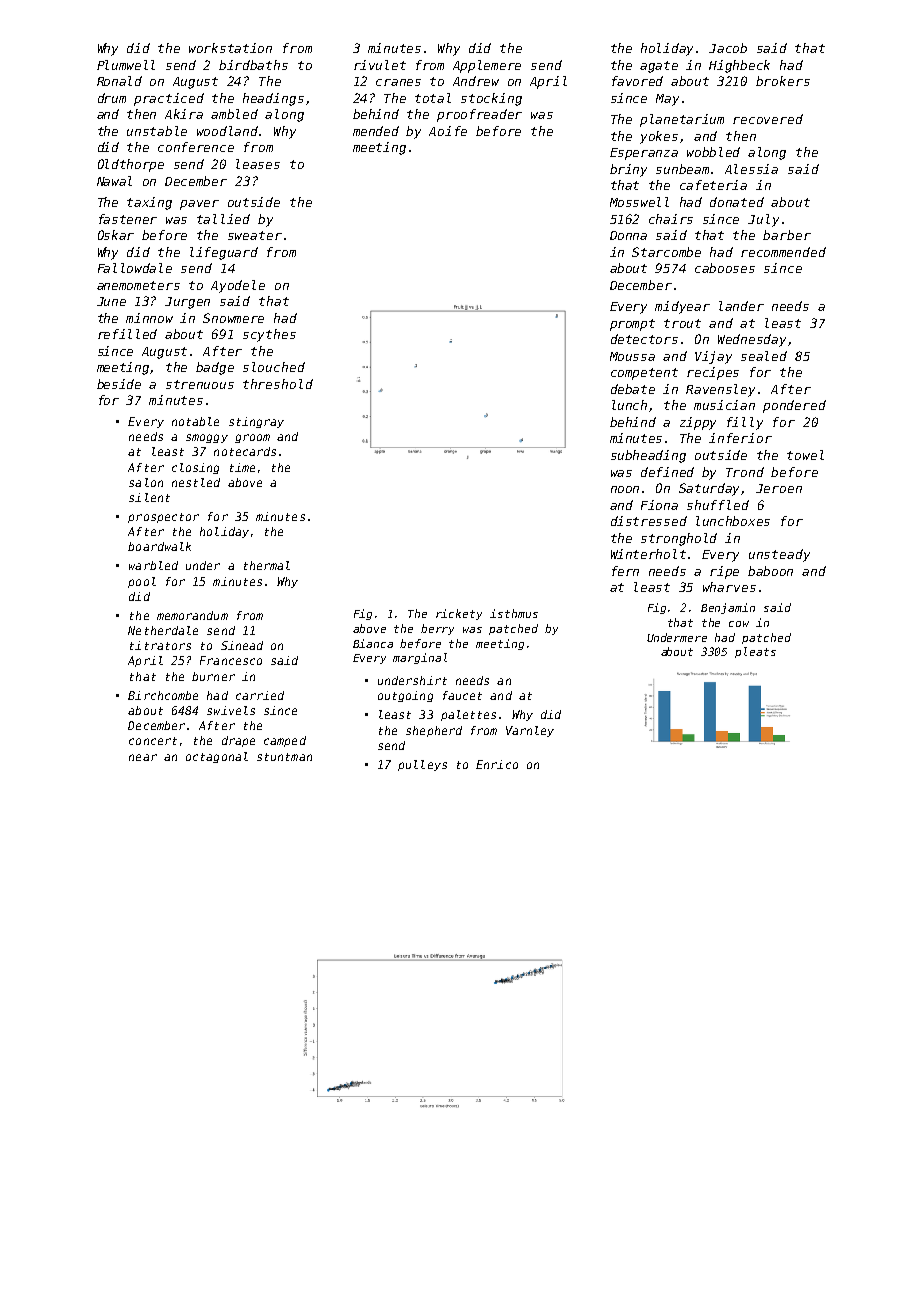  What do you see at coordinates (787, 235) in the page?
I see `barber` at bounding box center [787, 235].
